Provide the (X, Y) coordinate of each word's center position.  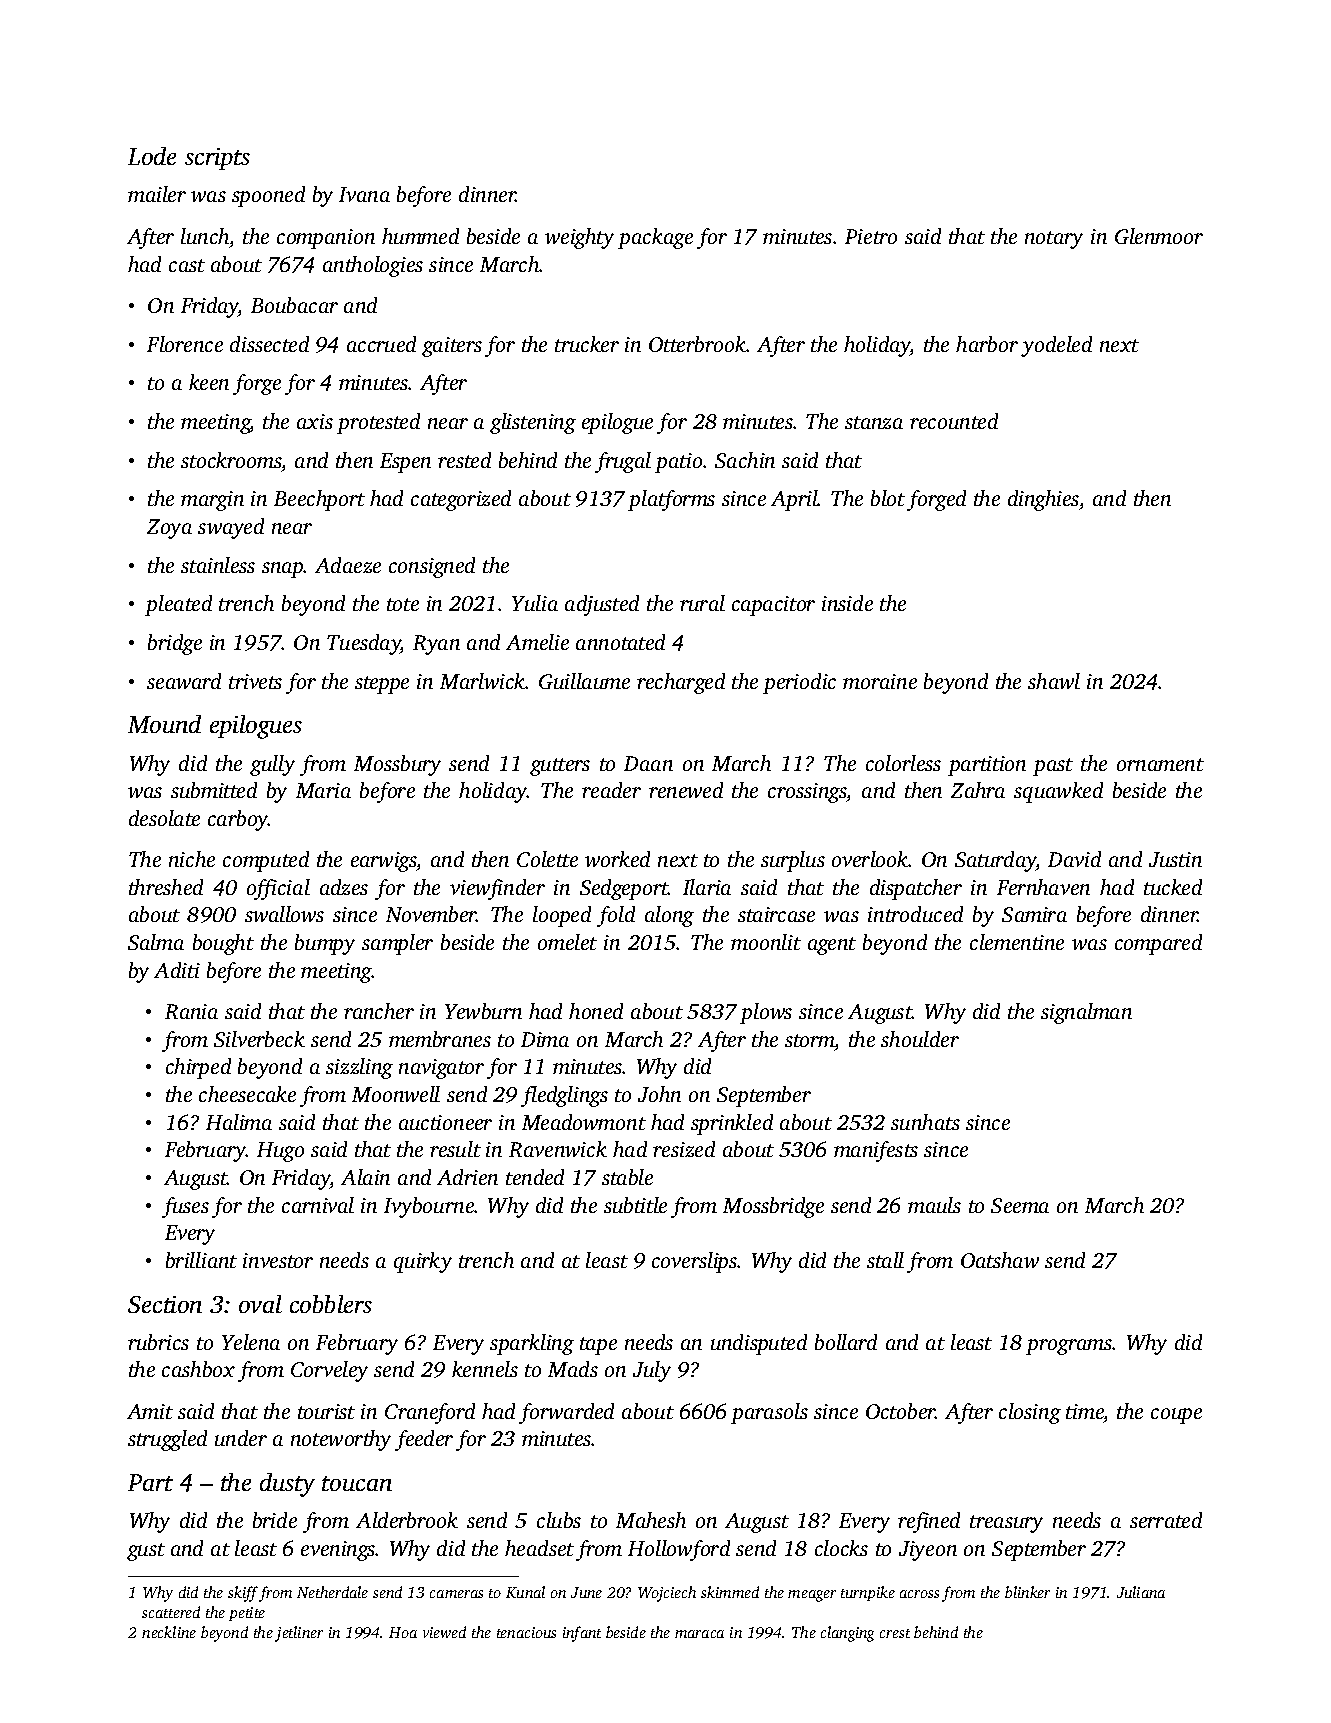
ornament (1160, 764)
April (794, 500)
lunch (205, 236)
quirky (423, 1262)
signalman (1086, 1013)
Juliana (1141, 1592)
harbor (987, 344)
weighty (579, 238)
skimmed (730, 1592)
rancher (379, 1011)
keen (209, 382)
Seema (1020, 1205)
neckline (169, 1632)
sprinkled (732, 1124)
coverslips (695, 1262)
